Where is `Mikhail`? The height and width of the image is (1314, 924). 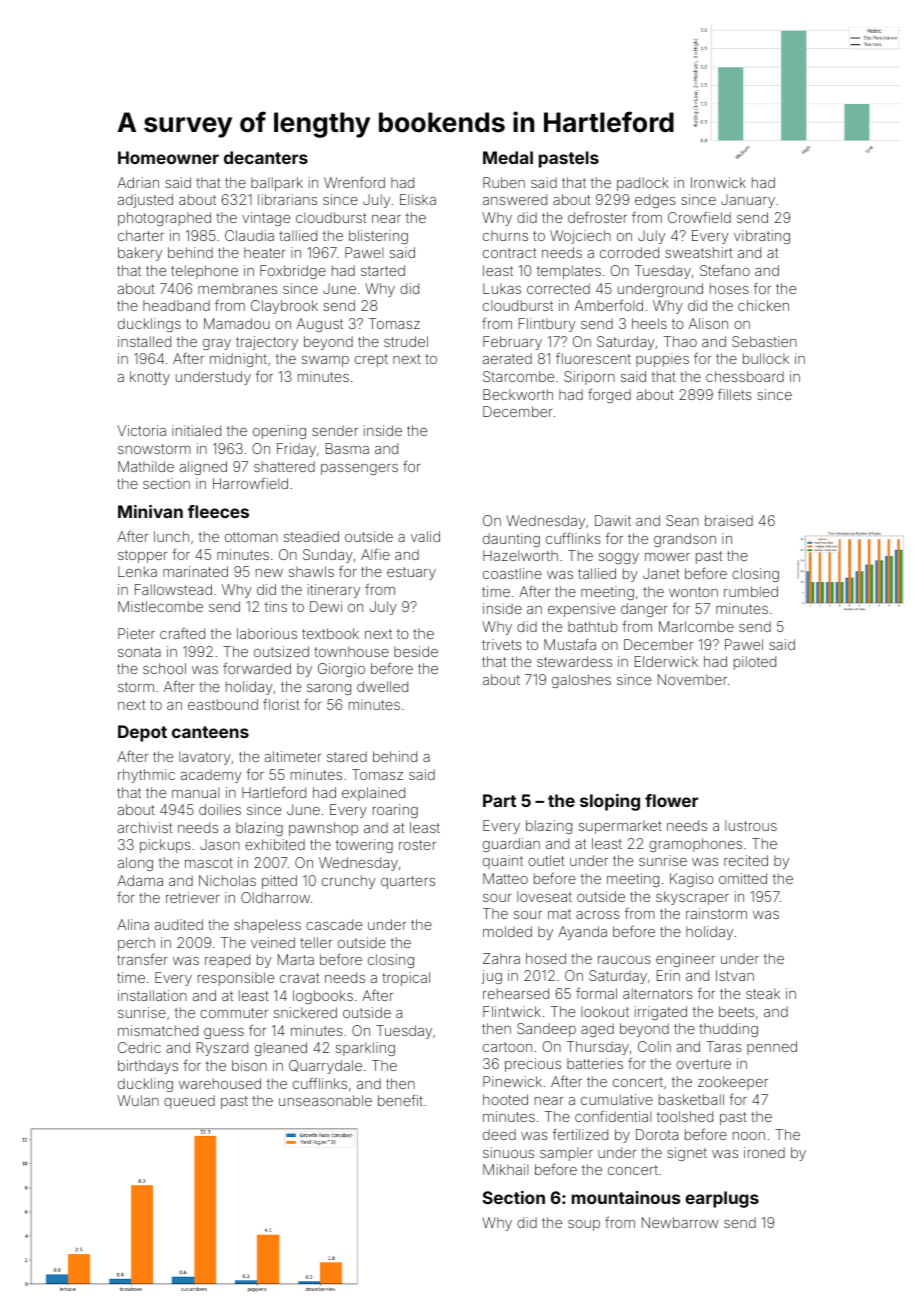 Mikhail is located at coordinates (505, 1169).
